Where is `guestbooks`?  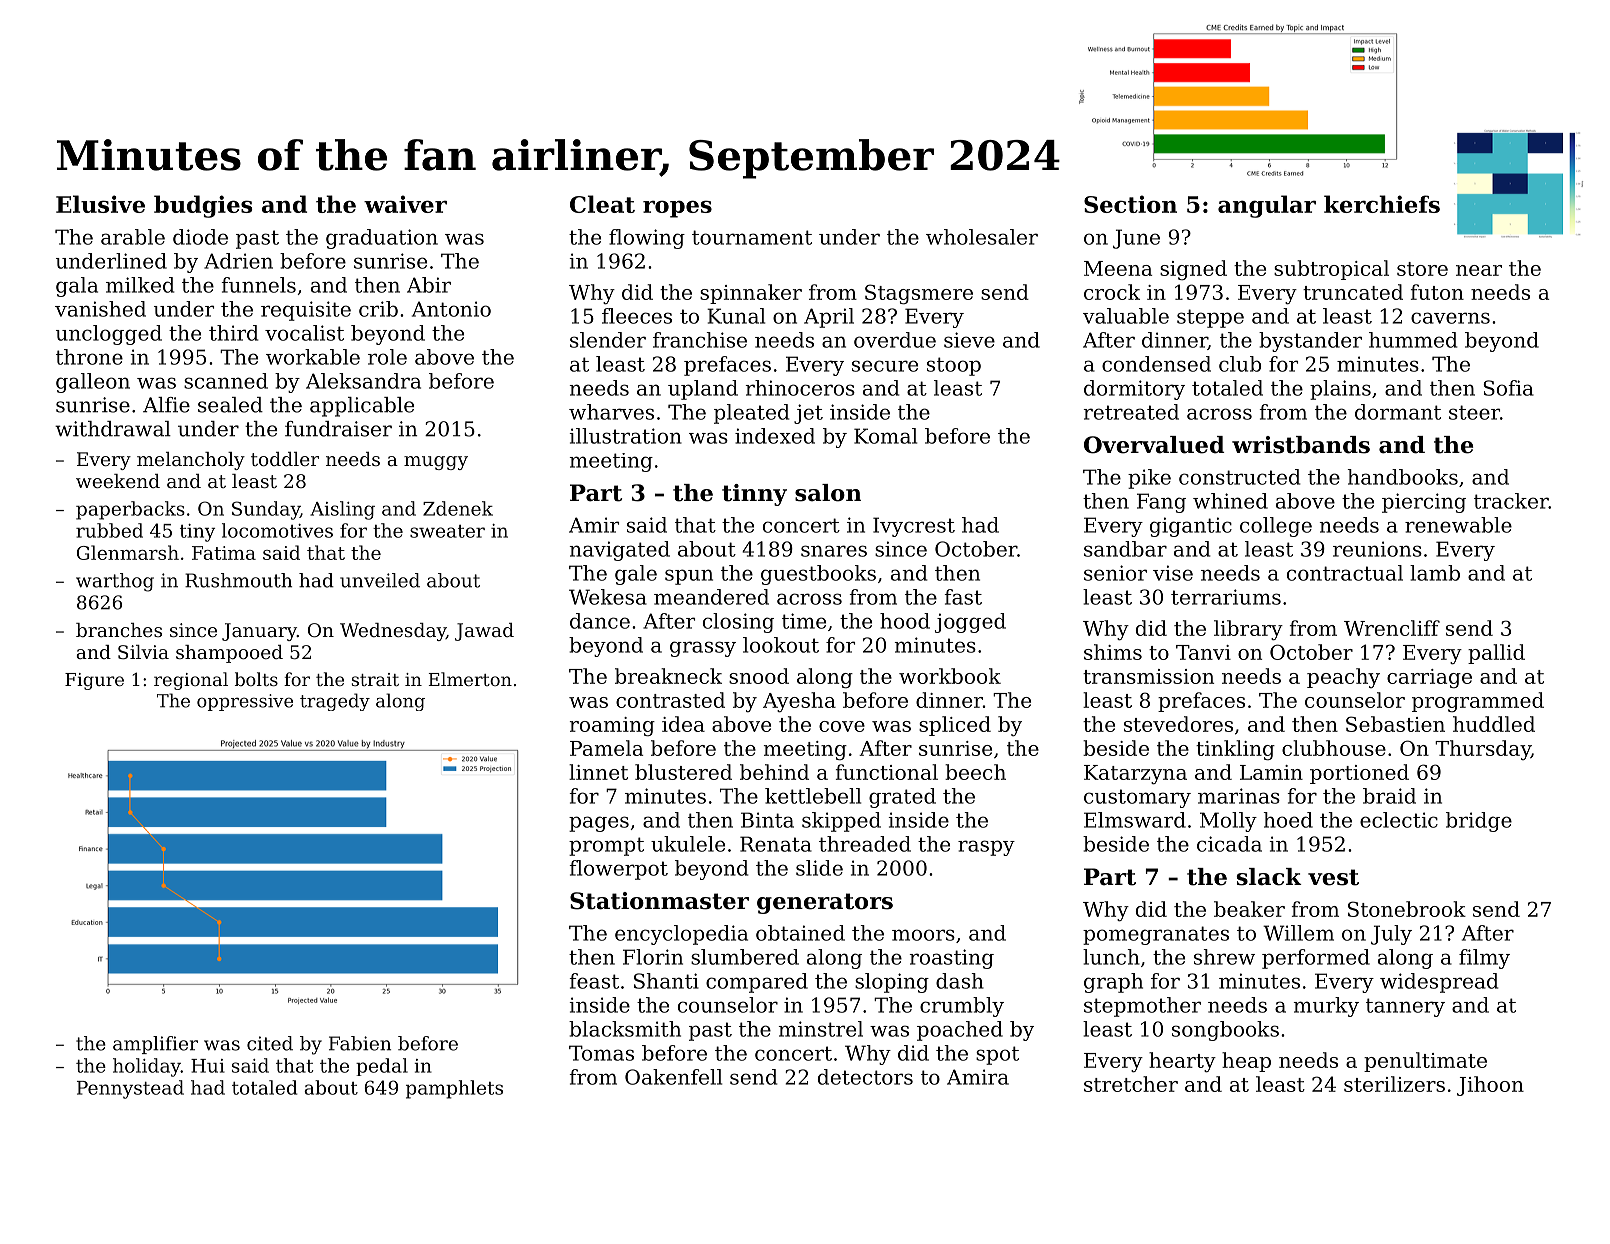 guestbooks is located at coordinates (818, 575).
